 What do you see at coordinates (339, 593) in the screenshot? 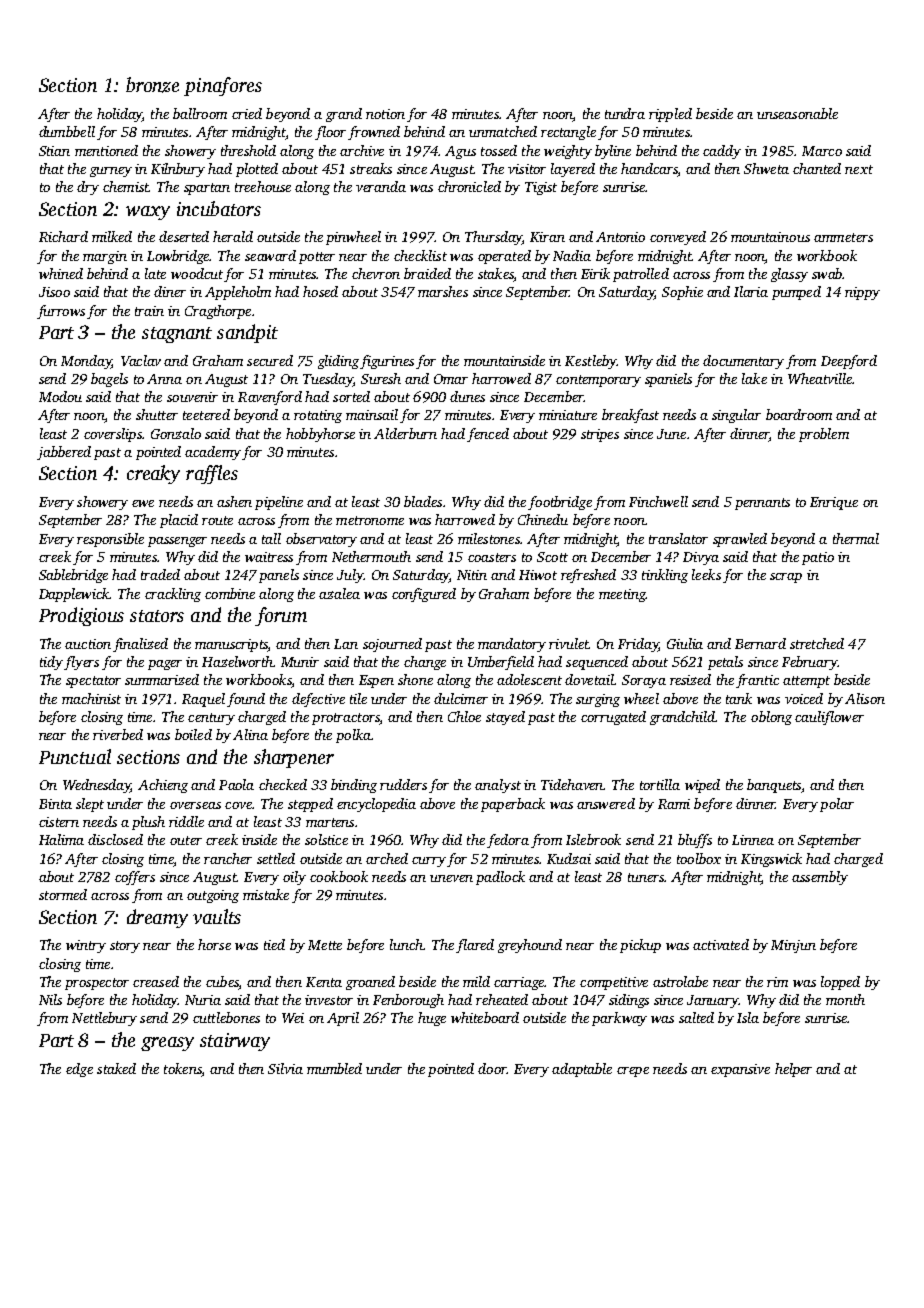
I see `azalea` at bounding box center [339, 593].
